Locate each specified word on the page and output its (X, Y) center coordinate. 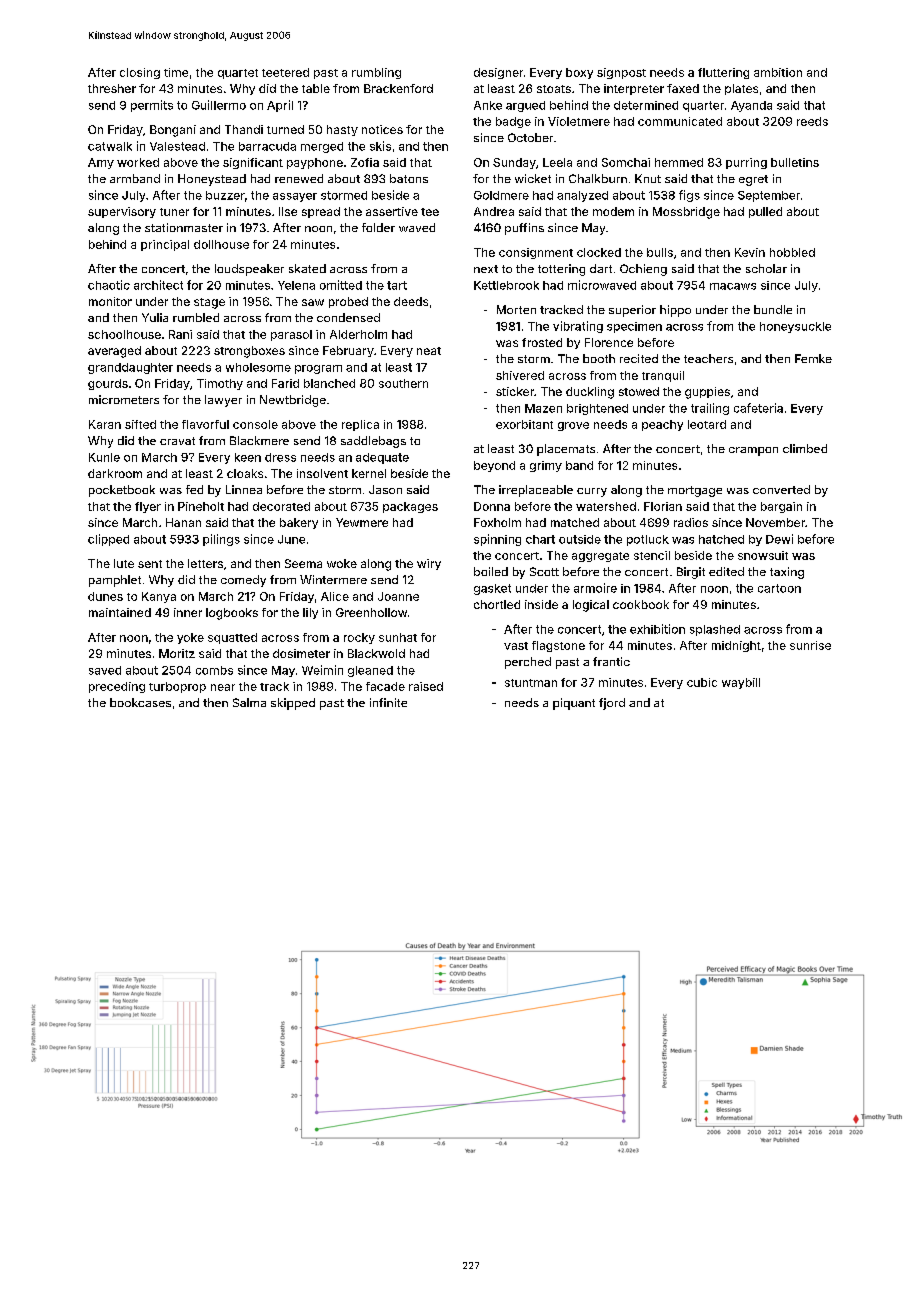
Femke (813, 358)
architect (158, 285)
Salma (249, 702)
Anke (488, 105)
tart (397, 285)
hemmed (679, 162)
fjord (612, 704)
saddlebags (373, 442)
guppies (707, 393)
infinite (388, 702)
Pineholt (201, 506)
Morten (516, 309)
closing (140, 73)
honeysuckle (795, 327)
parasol (291, 335)
